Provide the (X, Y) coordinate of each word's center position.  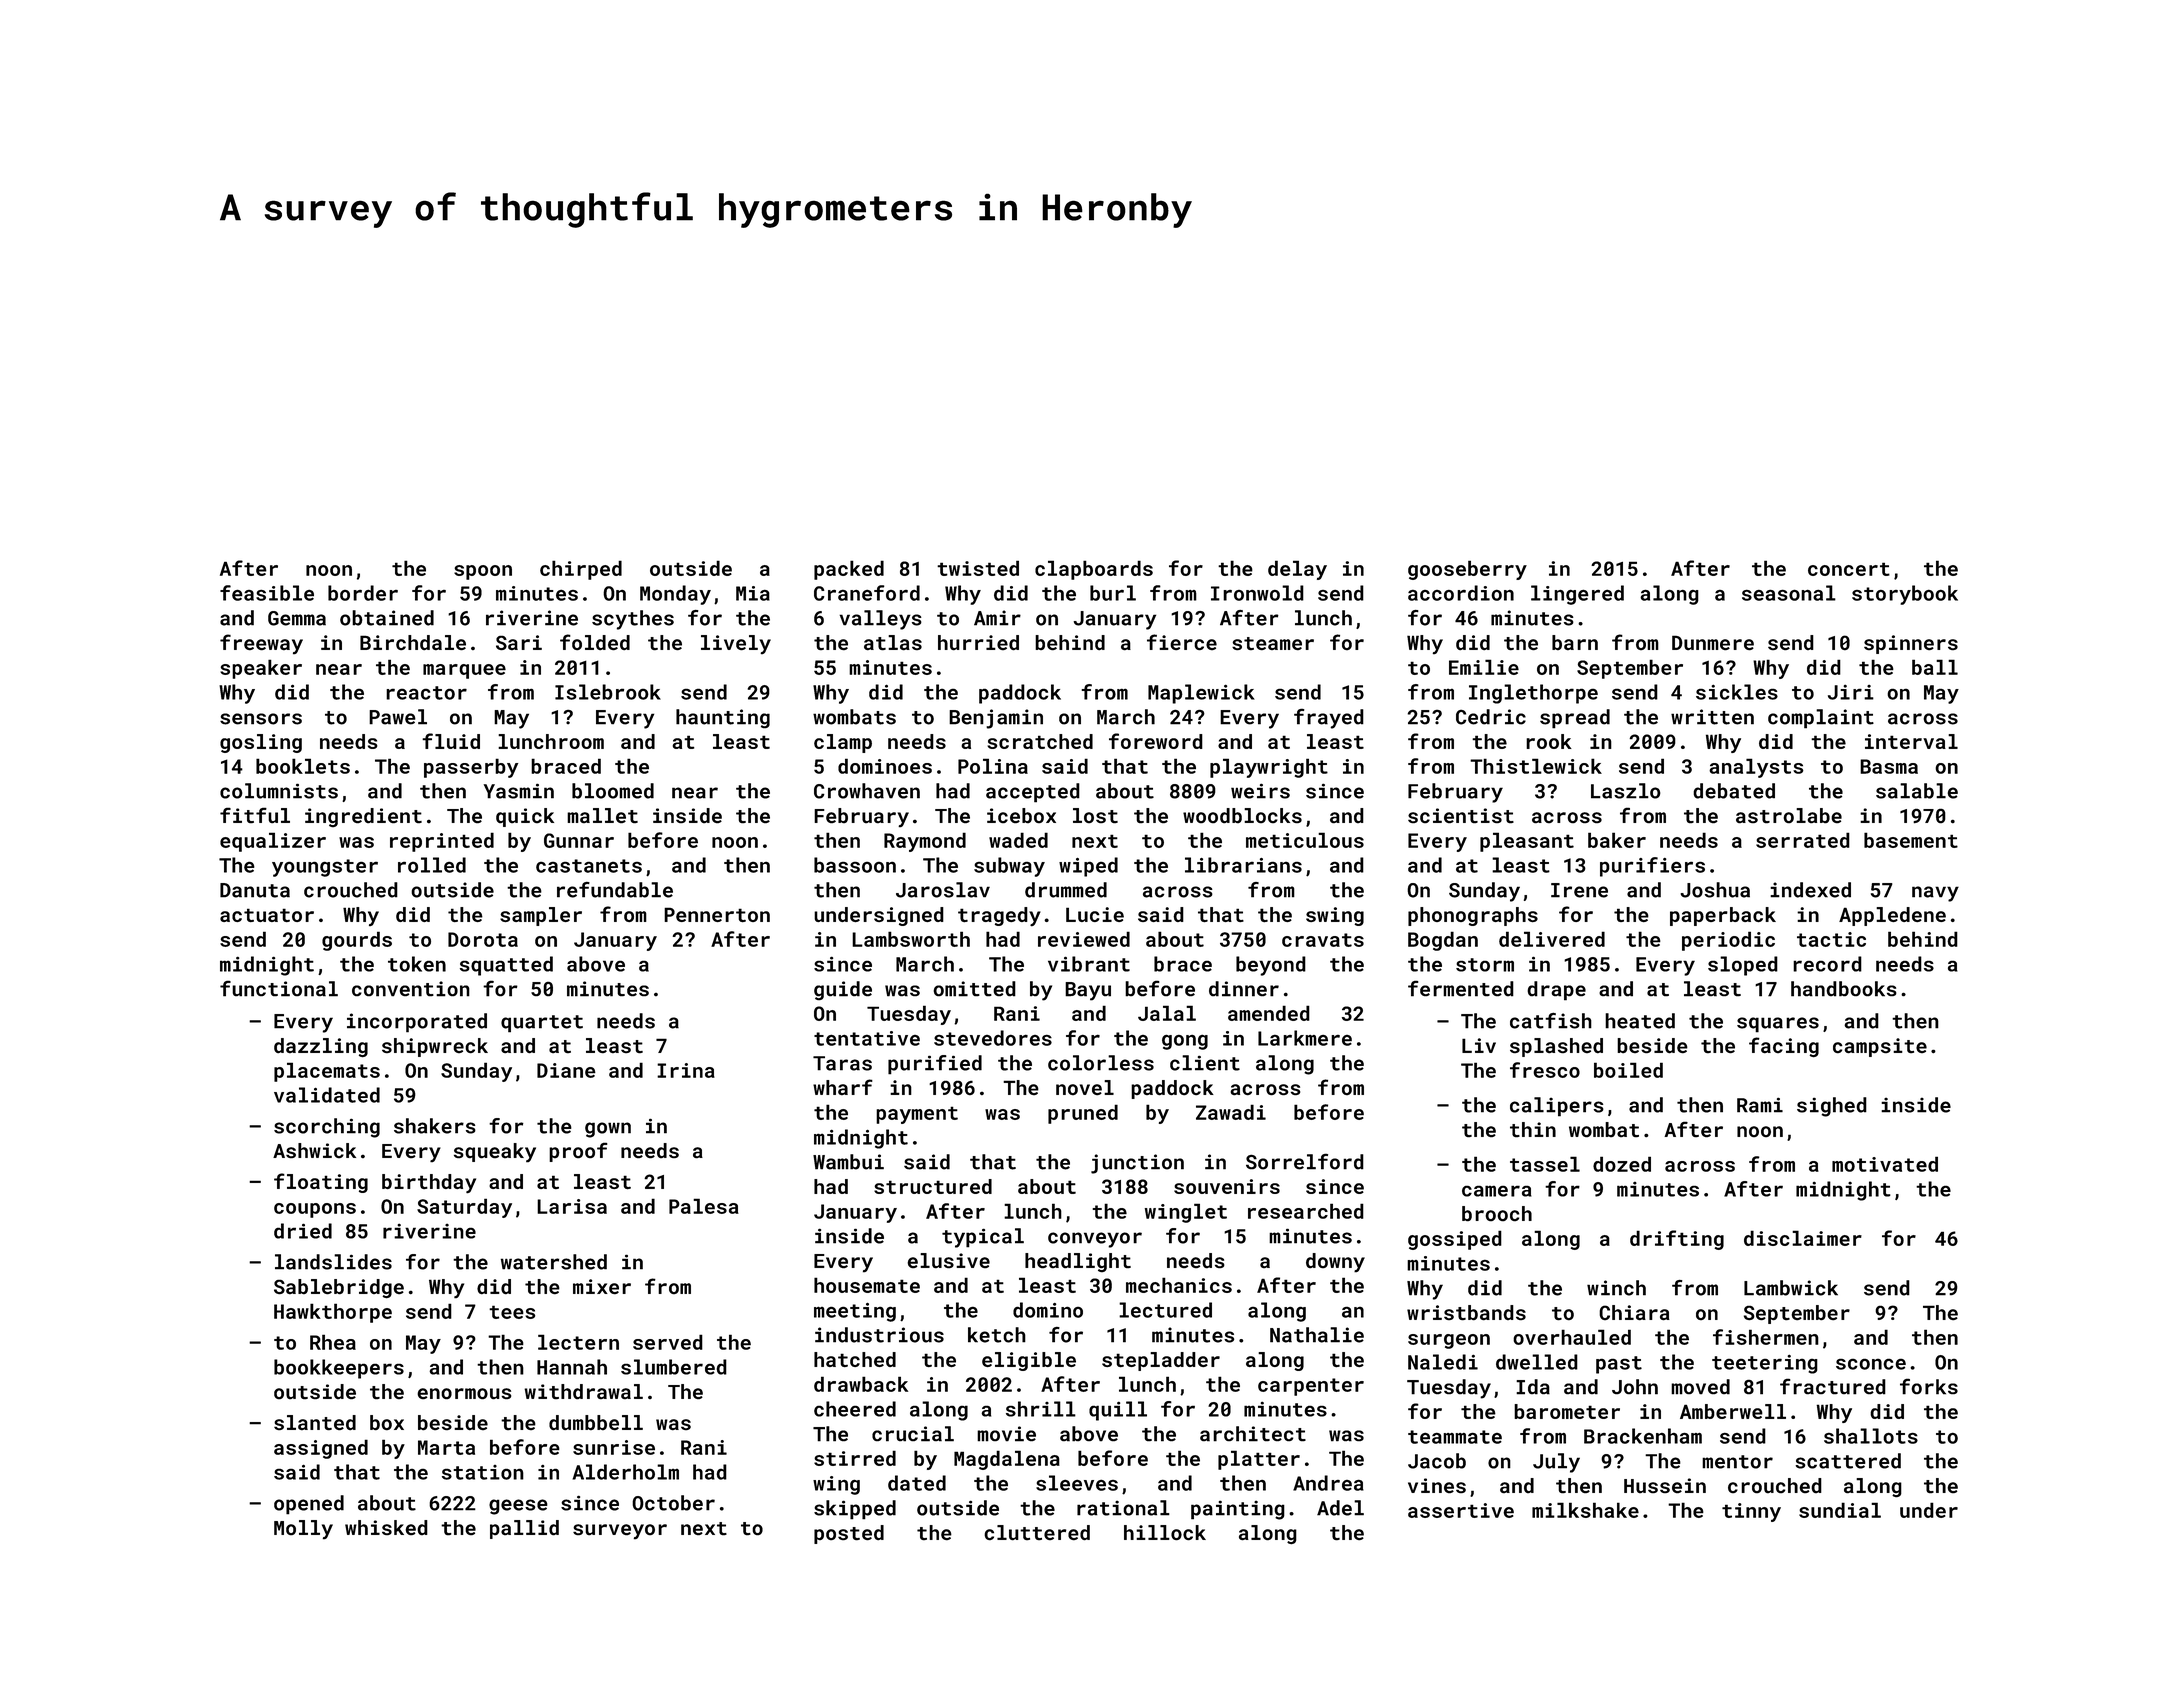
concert (1849, 569)
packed (849, 570)
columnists (279, 791)
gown (608, 1130)
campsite (1880, 1047)
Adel (1340, 1508)
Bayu (1088, 991)
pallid (524, 1529)
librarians (1243, 865)
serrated (1803, 840)
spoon (483, 572)
